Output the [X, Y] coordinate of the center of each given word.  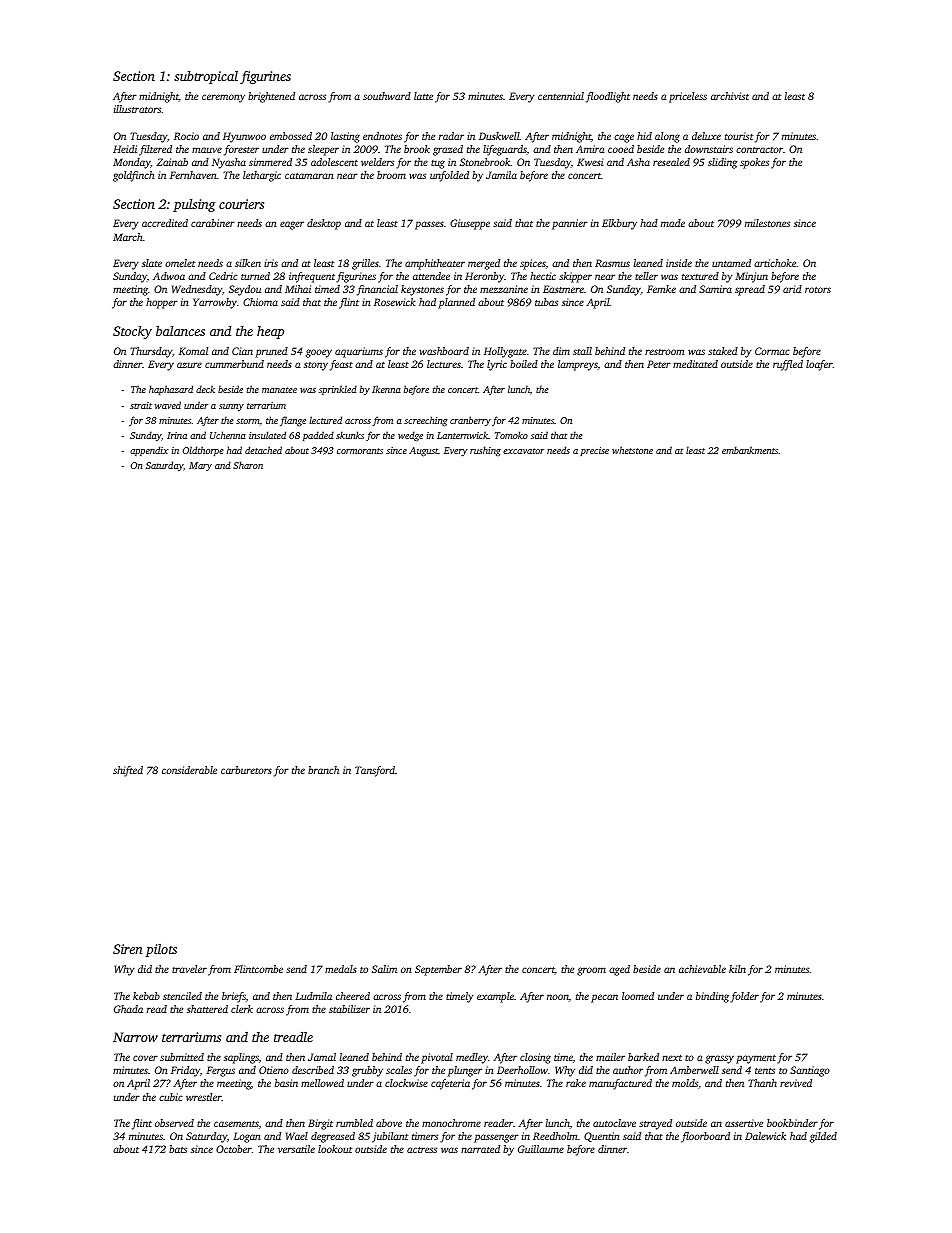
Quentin [602, 1137]
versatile [296, 1149]
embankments [750, 450]
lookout [335, 1149]
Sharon [248, 465]
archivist [730, 96]
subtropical [206, 77]
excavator [523, 451]
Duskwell [499, 136]
